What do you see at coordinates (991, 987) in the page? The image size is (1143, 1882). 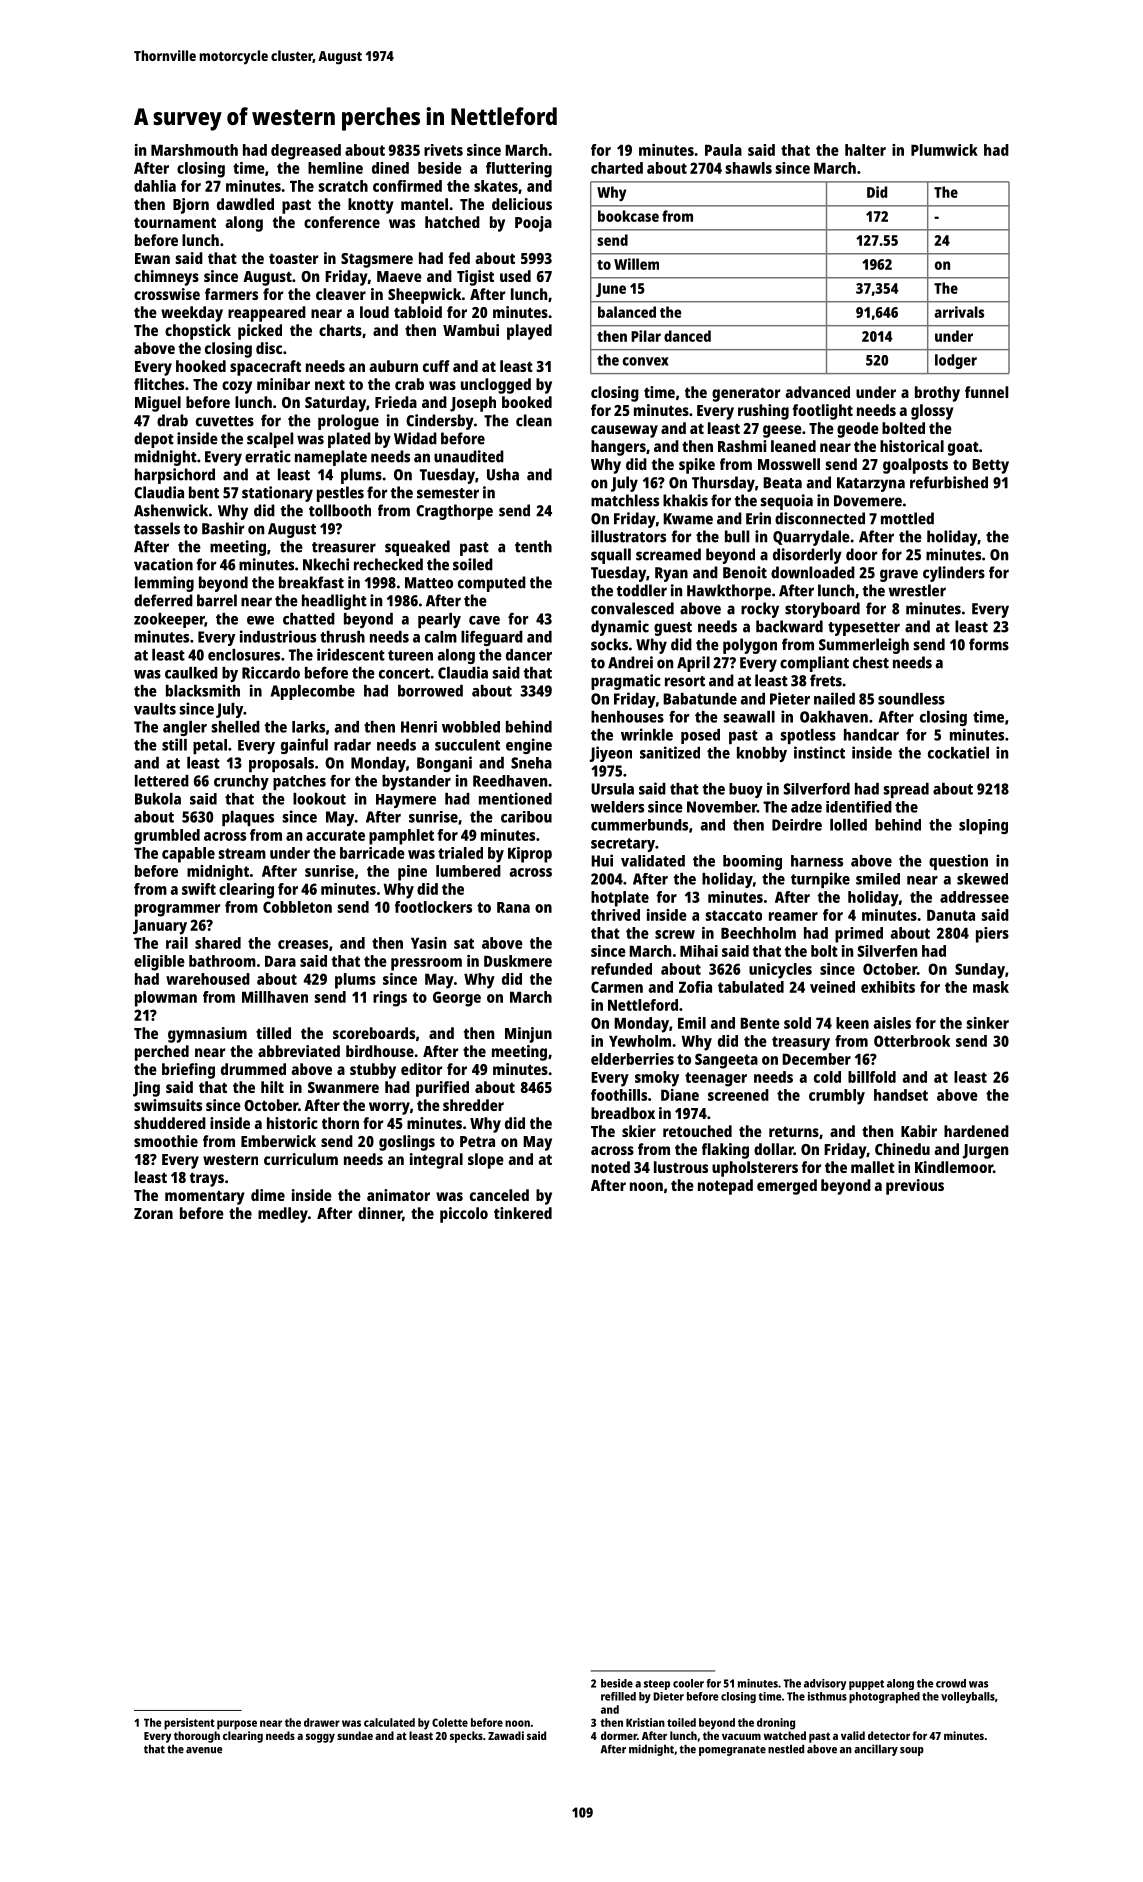 I see `mask` at bounding box center [991, 987].
